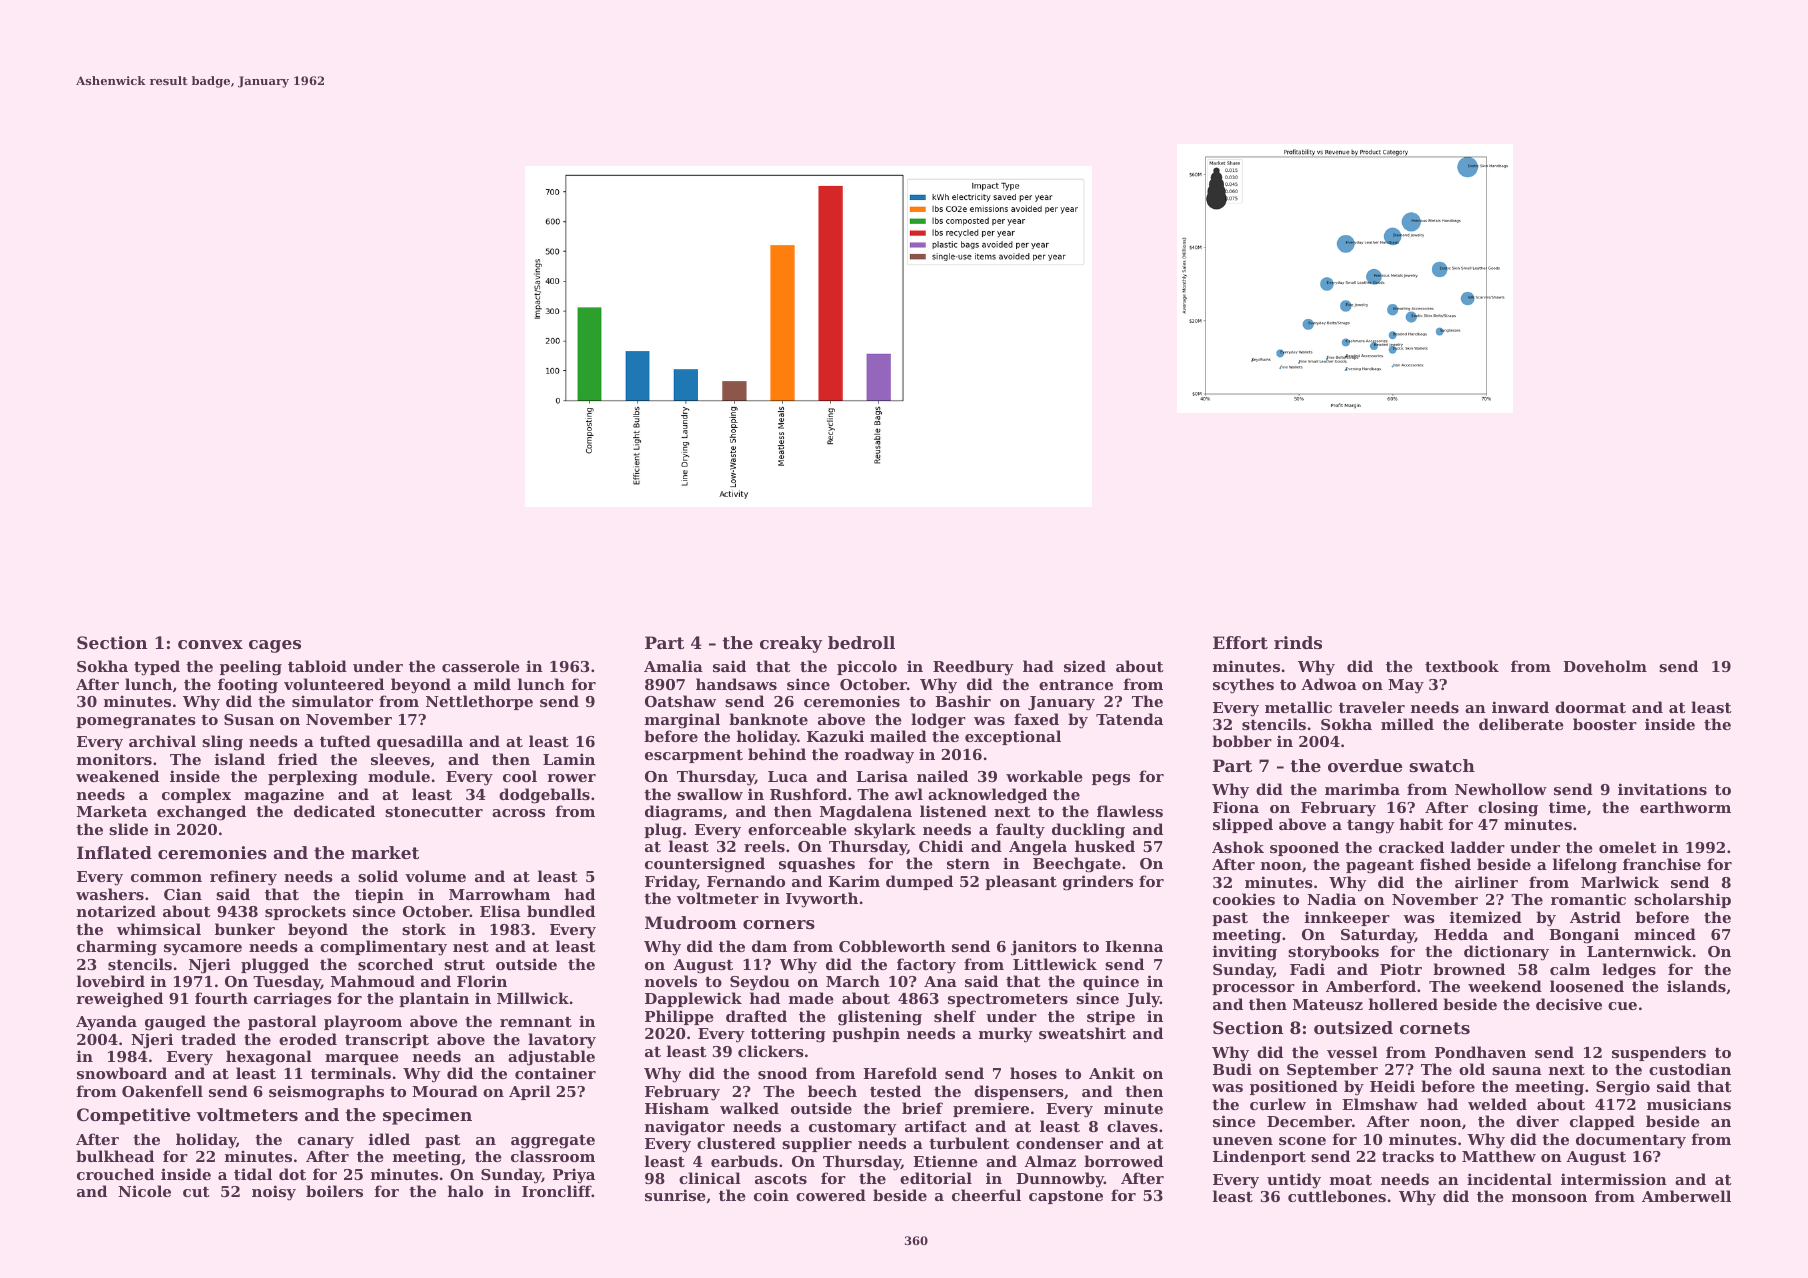 The height and width of the screenshot is (1278, 1808). Describe the element at coordinates (248, 686) in the screenshot. I see `footing` at that location.
